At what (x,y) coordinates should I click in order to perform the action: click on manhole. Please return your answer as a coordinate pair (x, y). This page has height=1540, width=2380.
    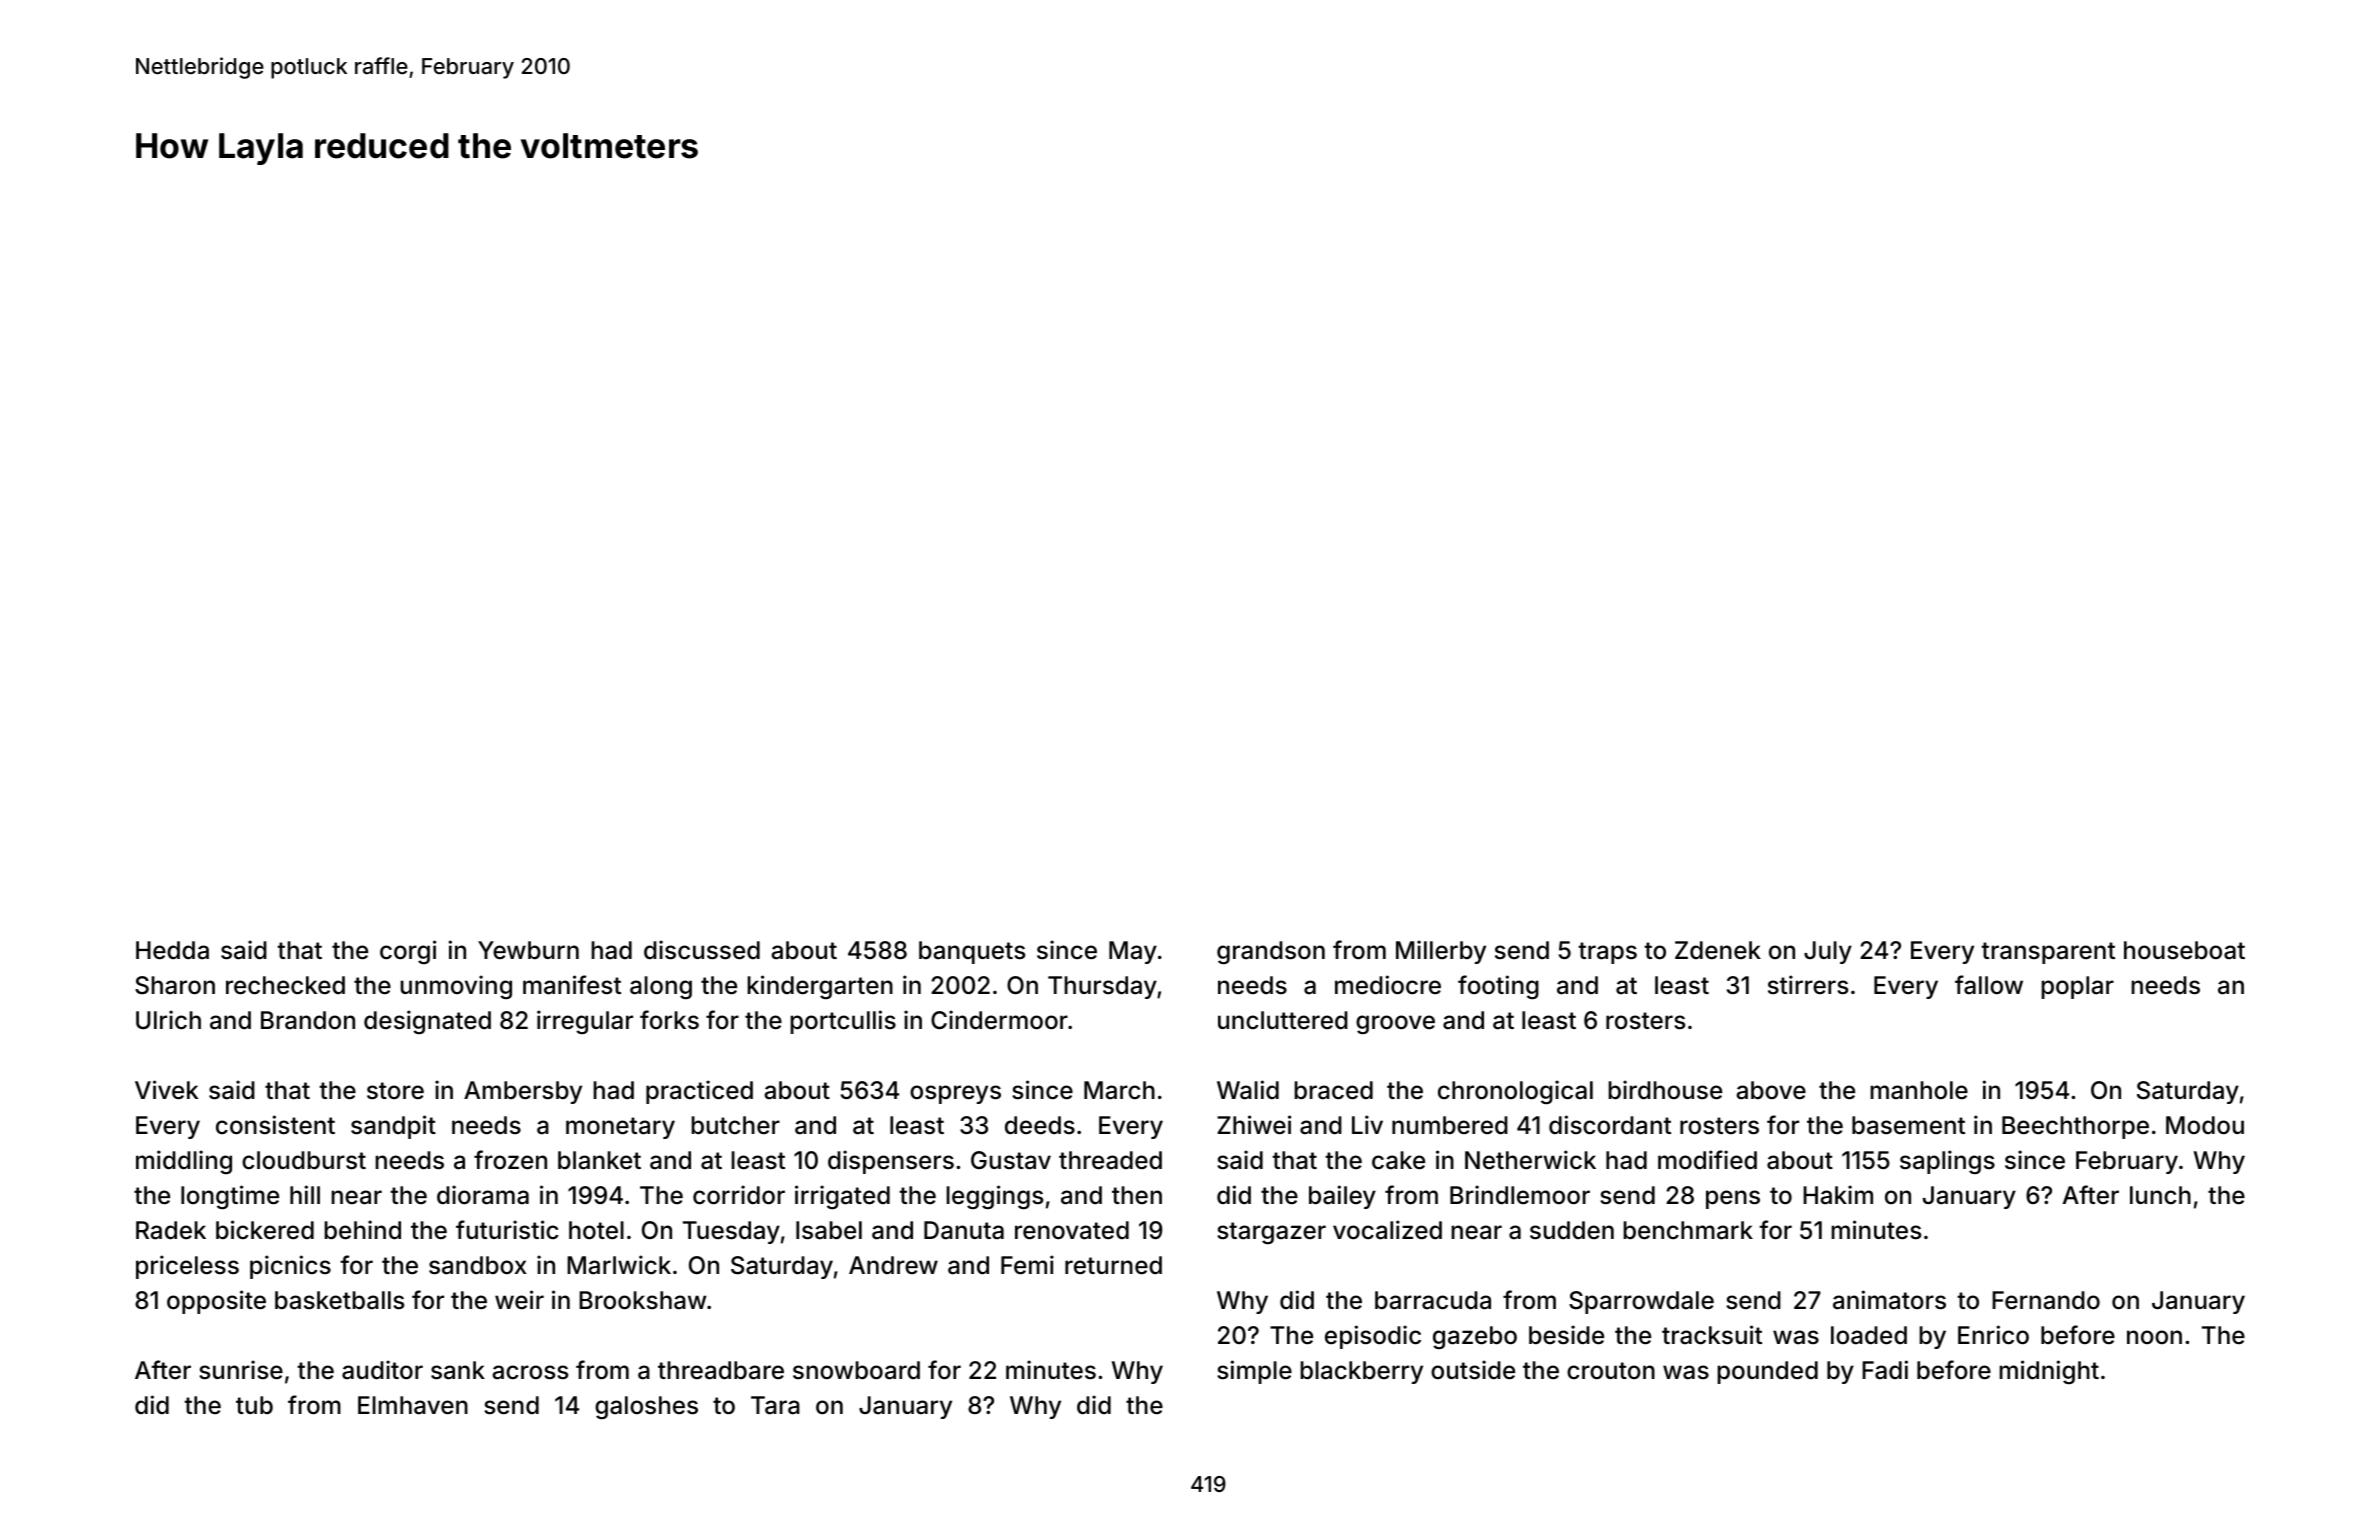
    Looking at the image, I should click on (1919, 1090).
